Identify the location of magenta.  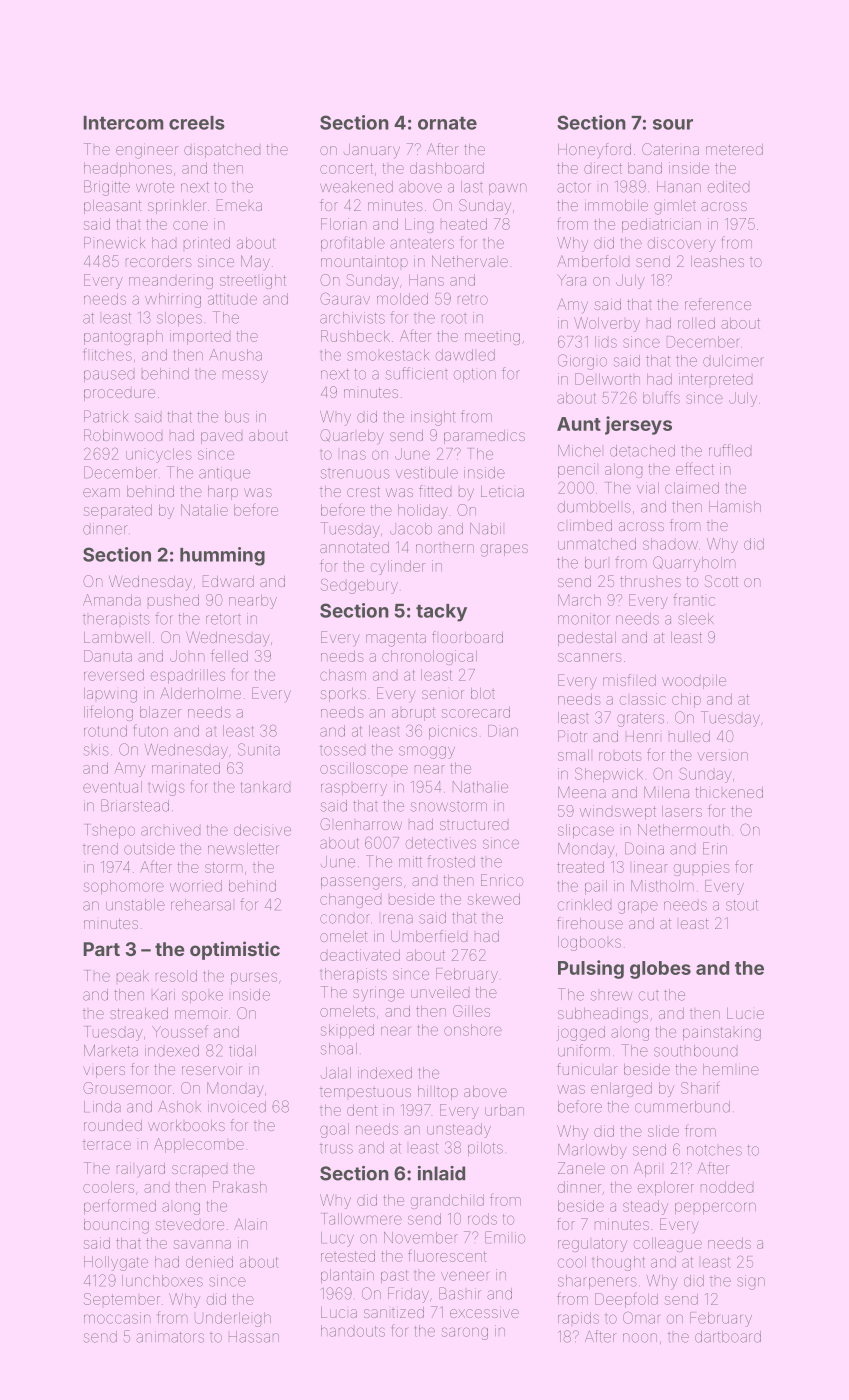
(396, 639).
